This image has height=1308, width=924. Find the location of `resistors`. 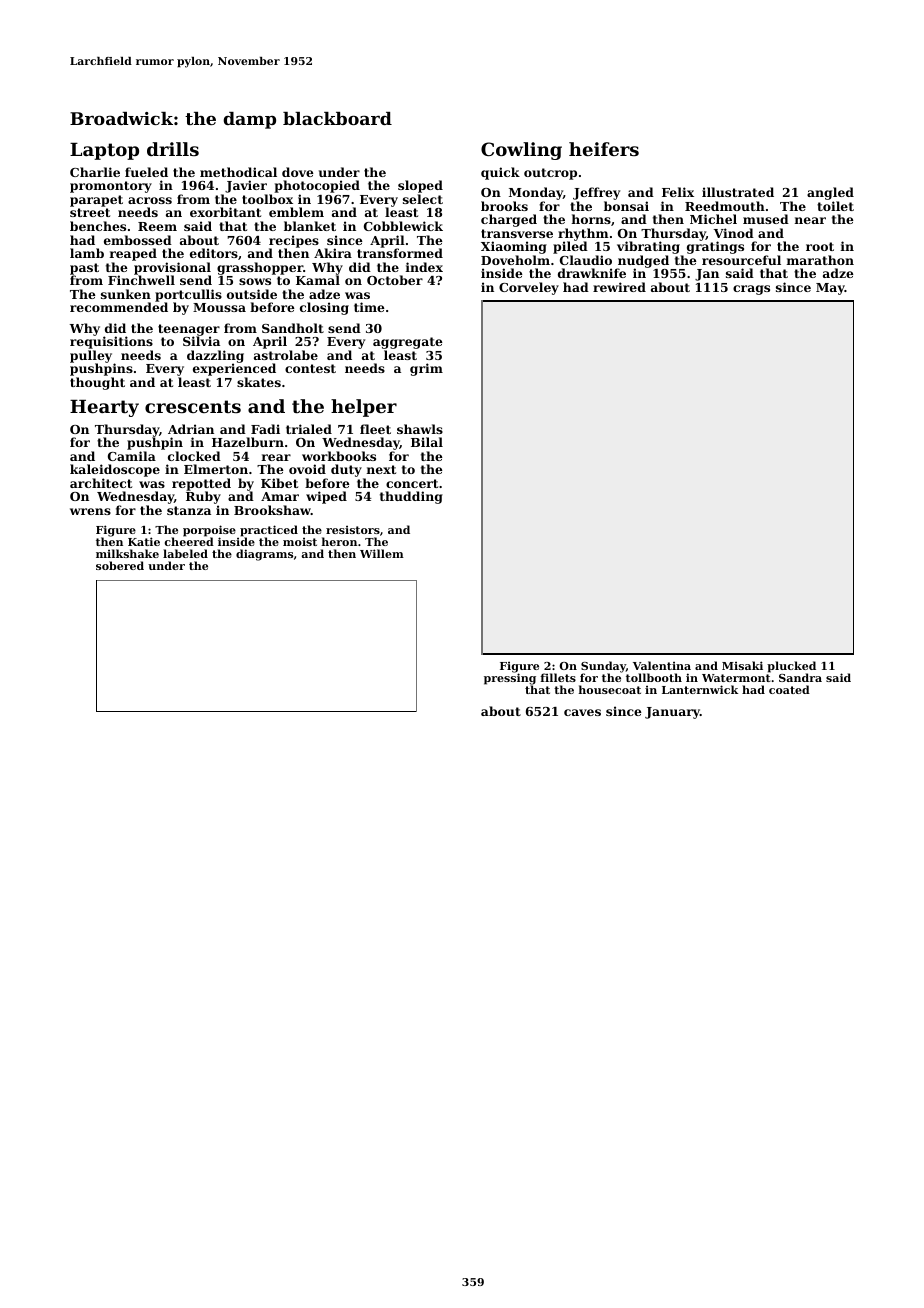

resistors is located at coordinates (353, 530).
